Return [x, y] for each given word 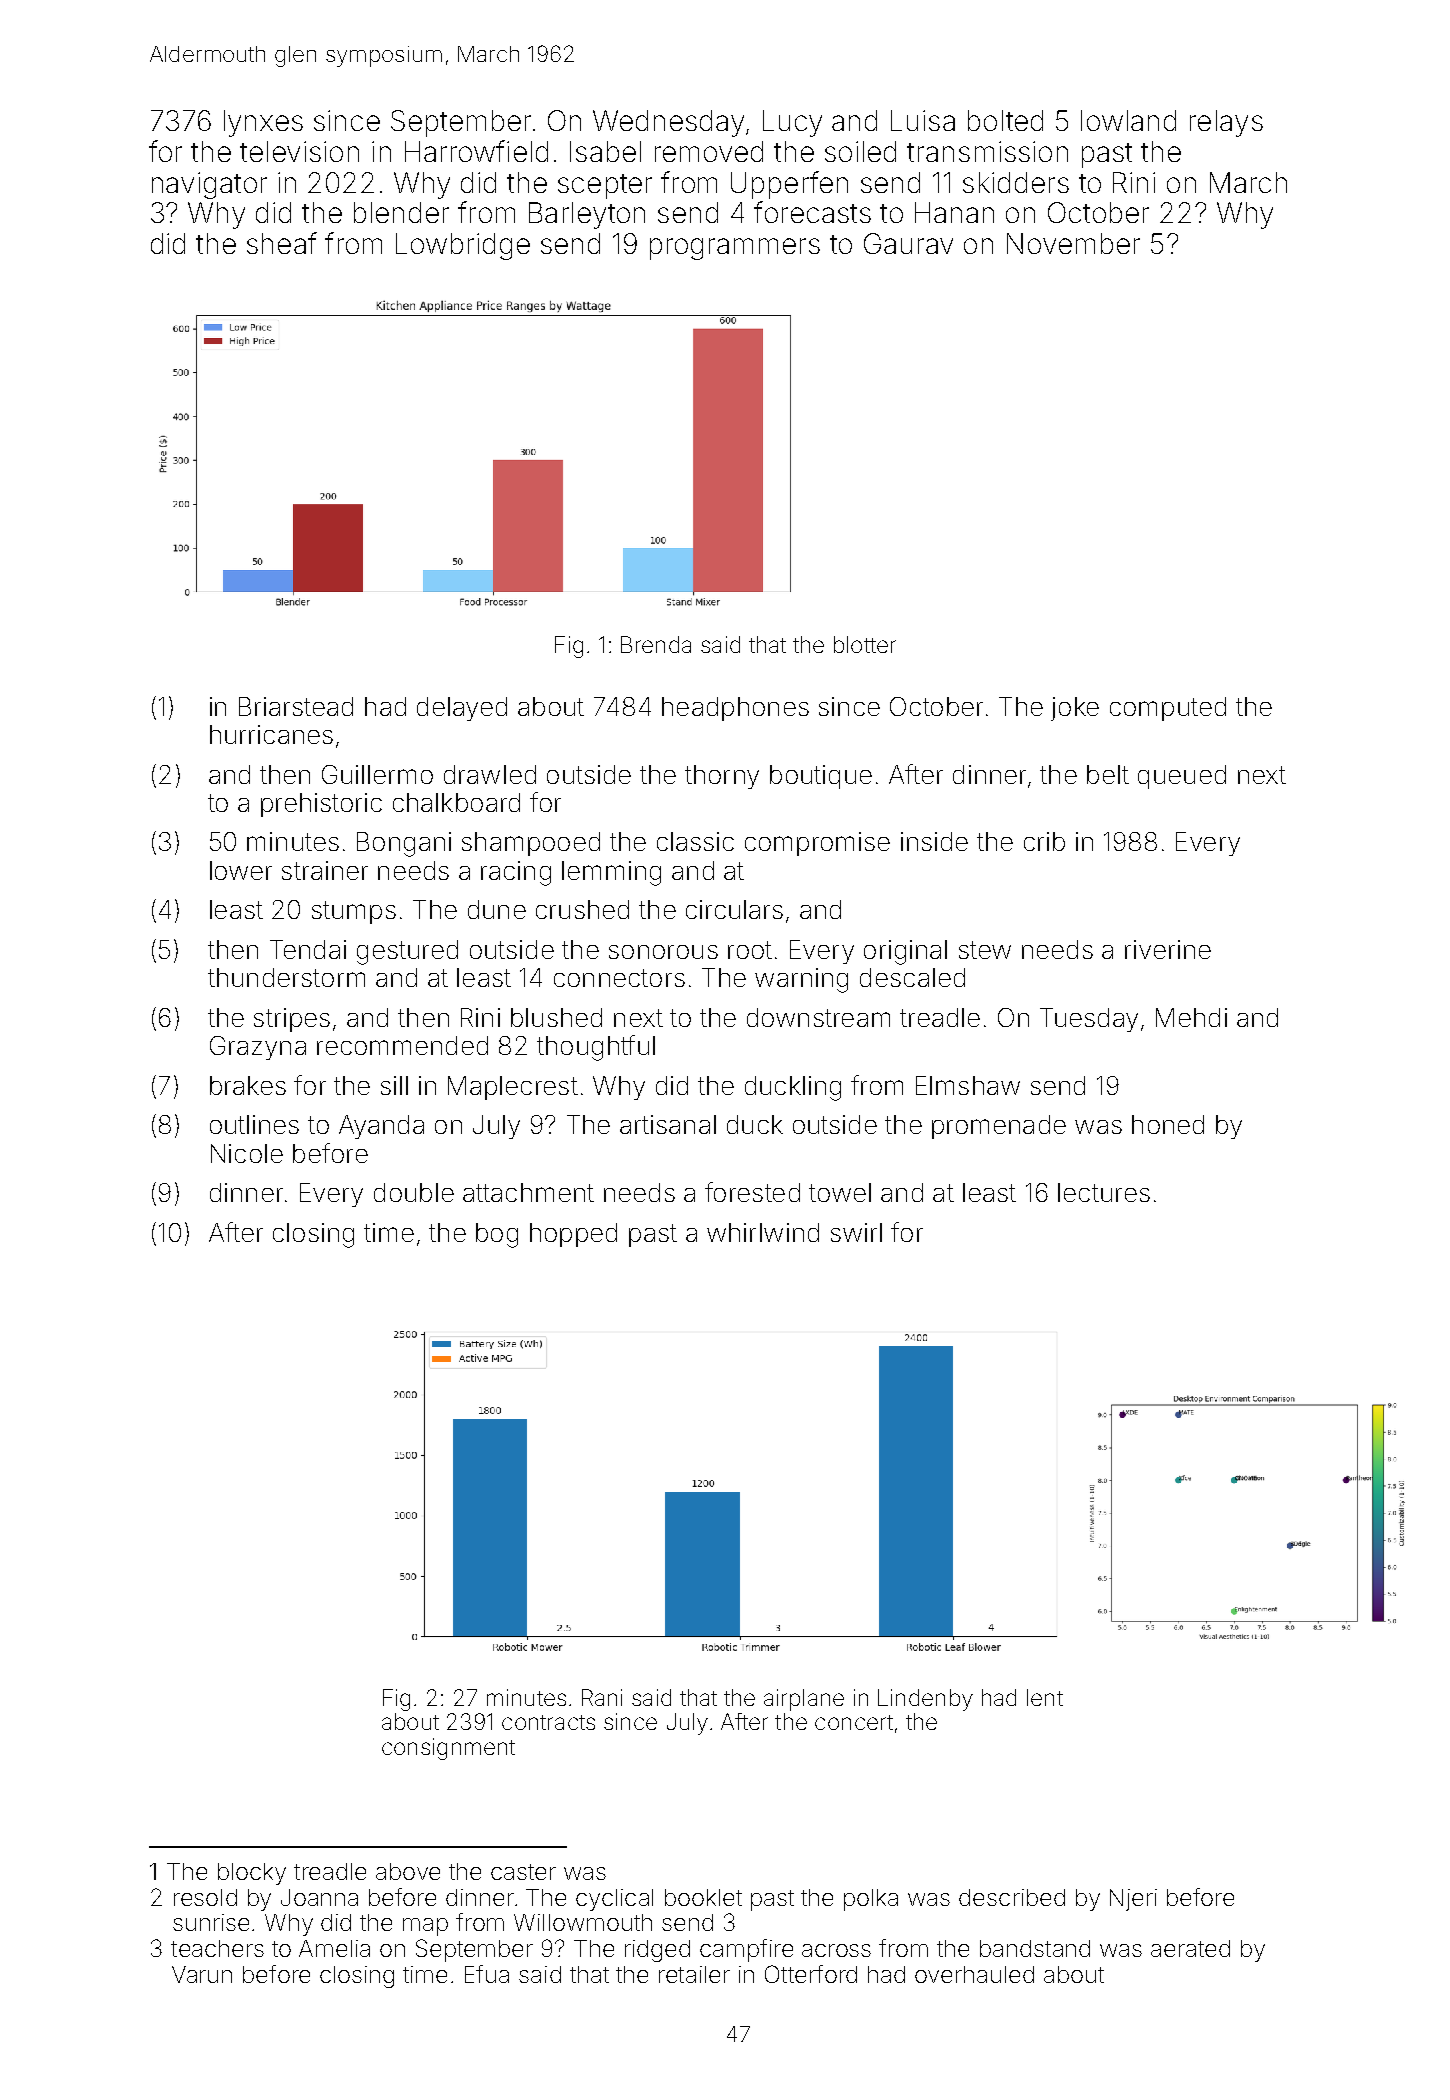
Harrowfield [476, 151]
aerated [1190, 1948]
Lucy [792, 123]
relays [1226, 123]
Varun [202, 1974]
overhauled [974, 1974]
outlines [254, 1124]
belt [1108, 774]
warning [801, 980]
